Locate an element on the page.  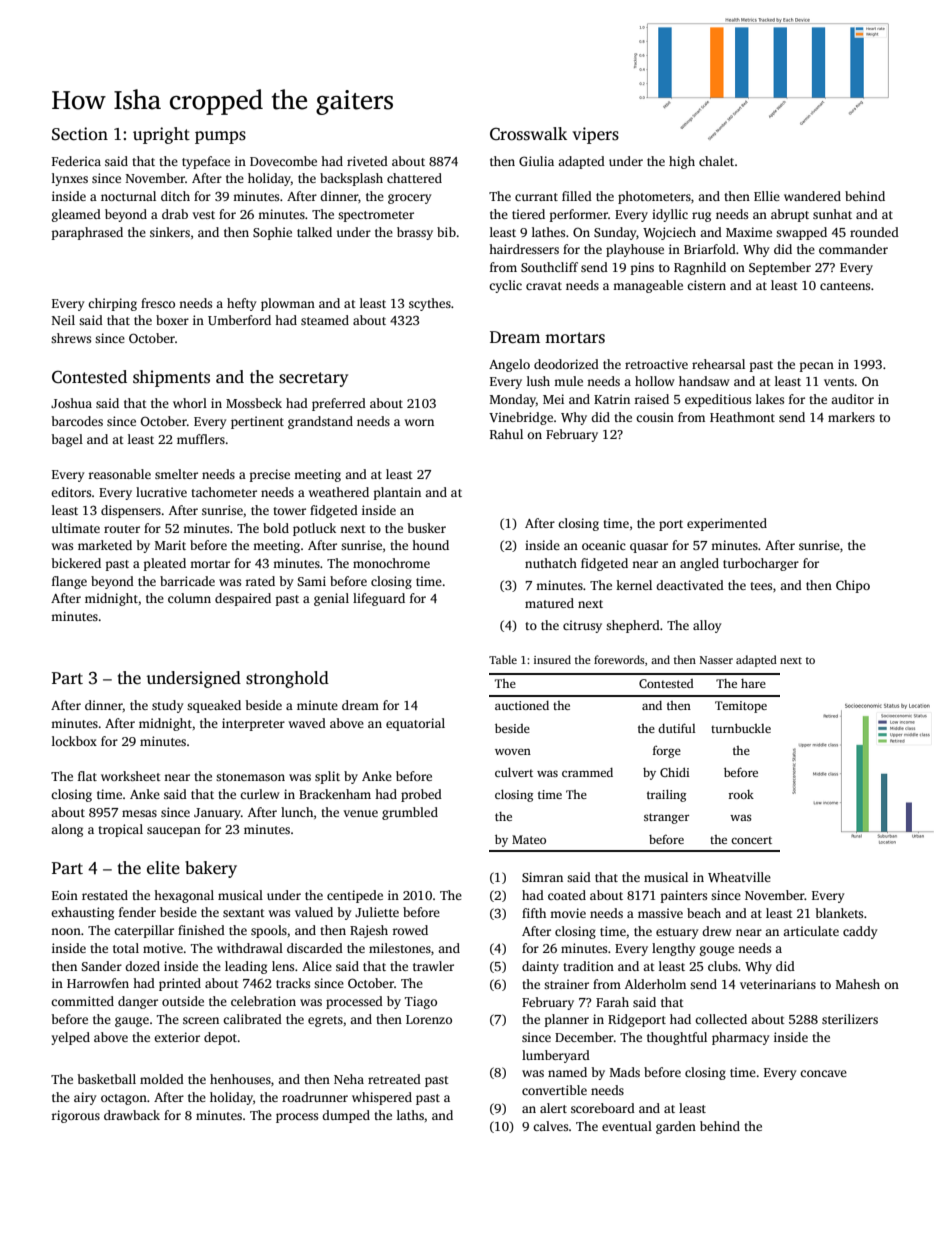
study is located at coordinates (167, 706).
